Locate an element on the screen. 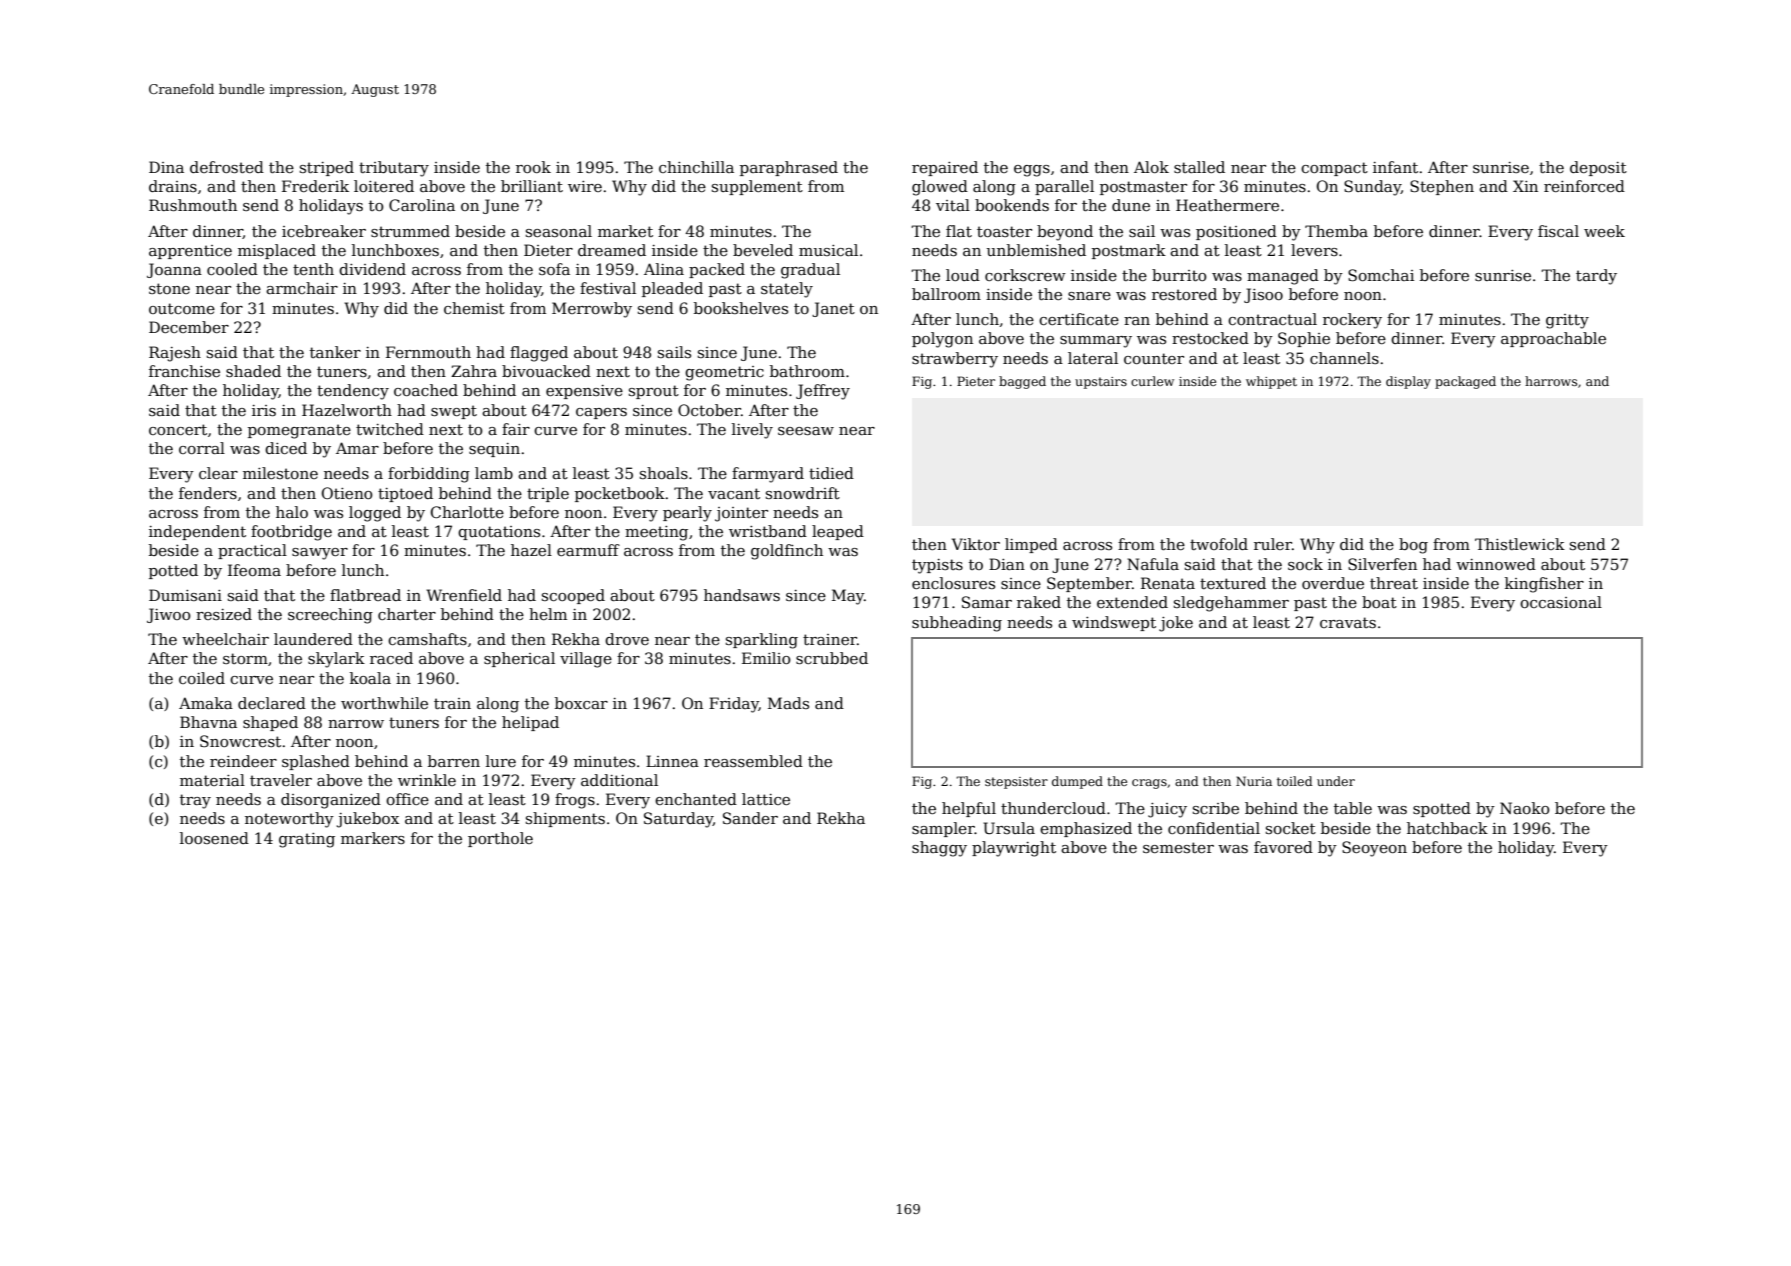 This screenshot has height=1266, width=1791. kingfisher is located at coordinates (1544, 585).
